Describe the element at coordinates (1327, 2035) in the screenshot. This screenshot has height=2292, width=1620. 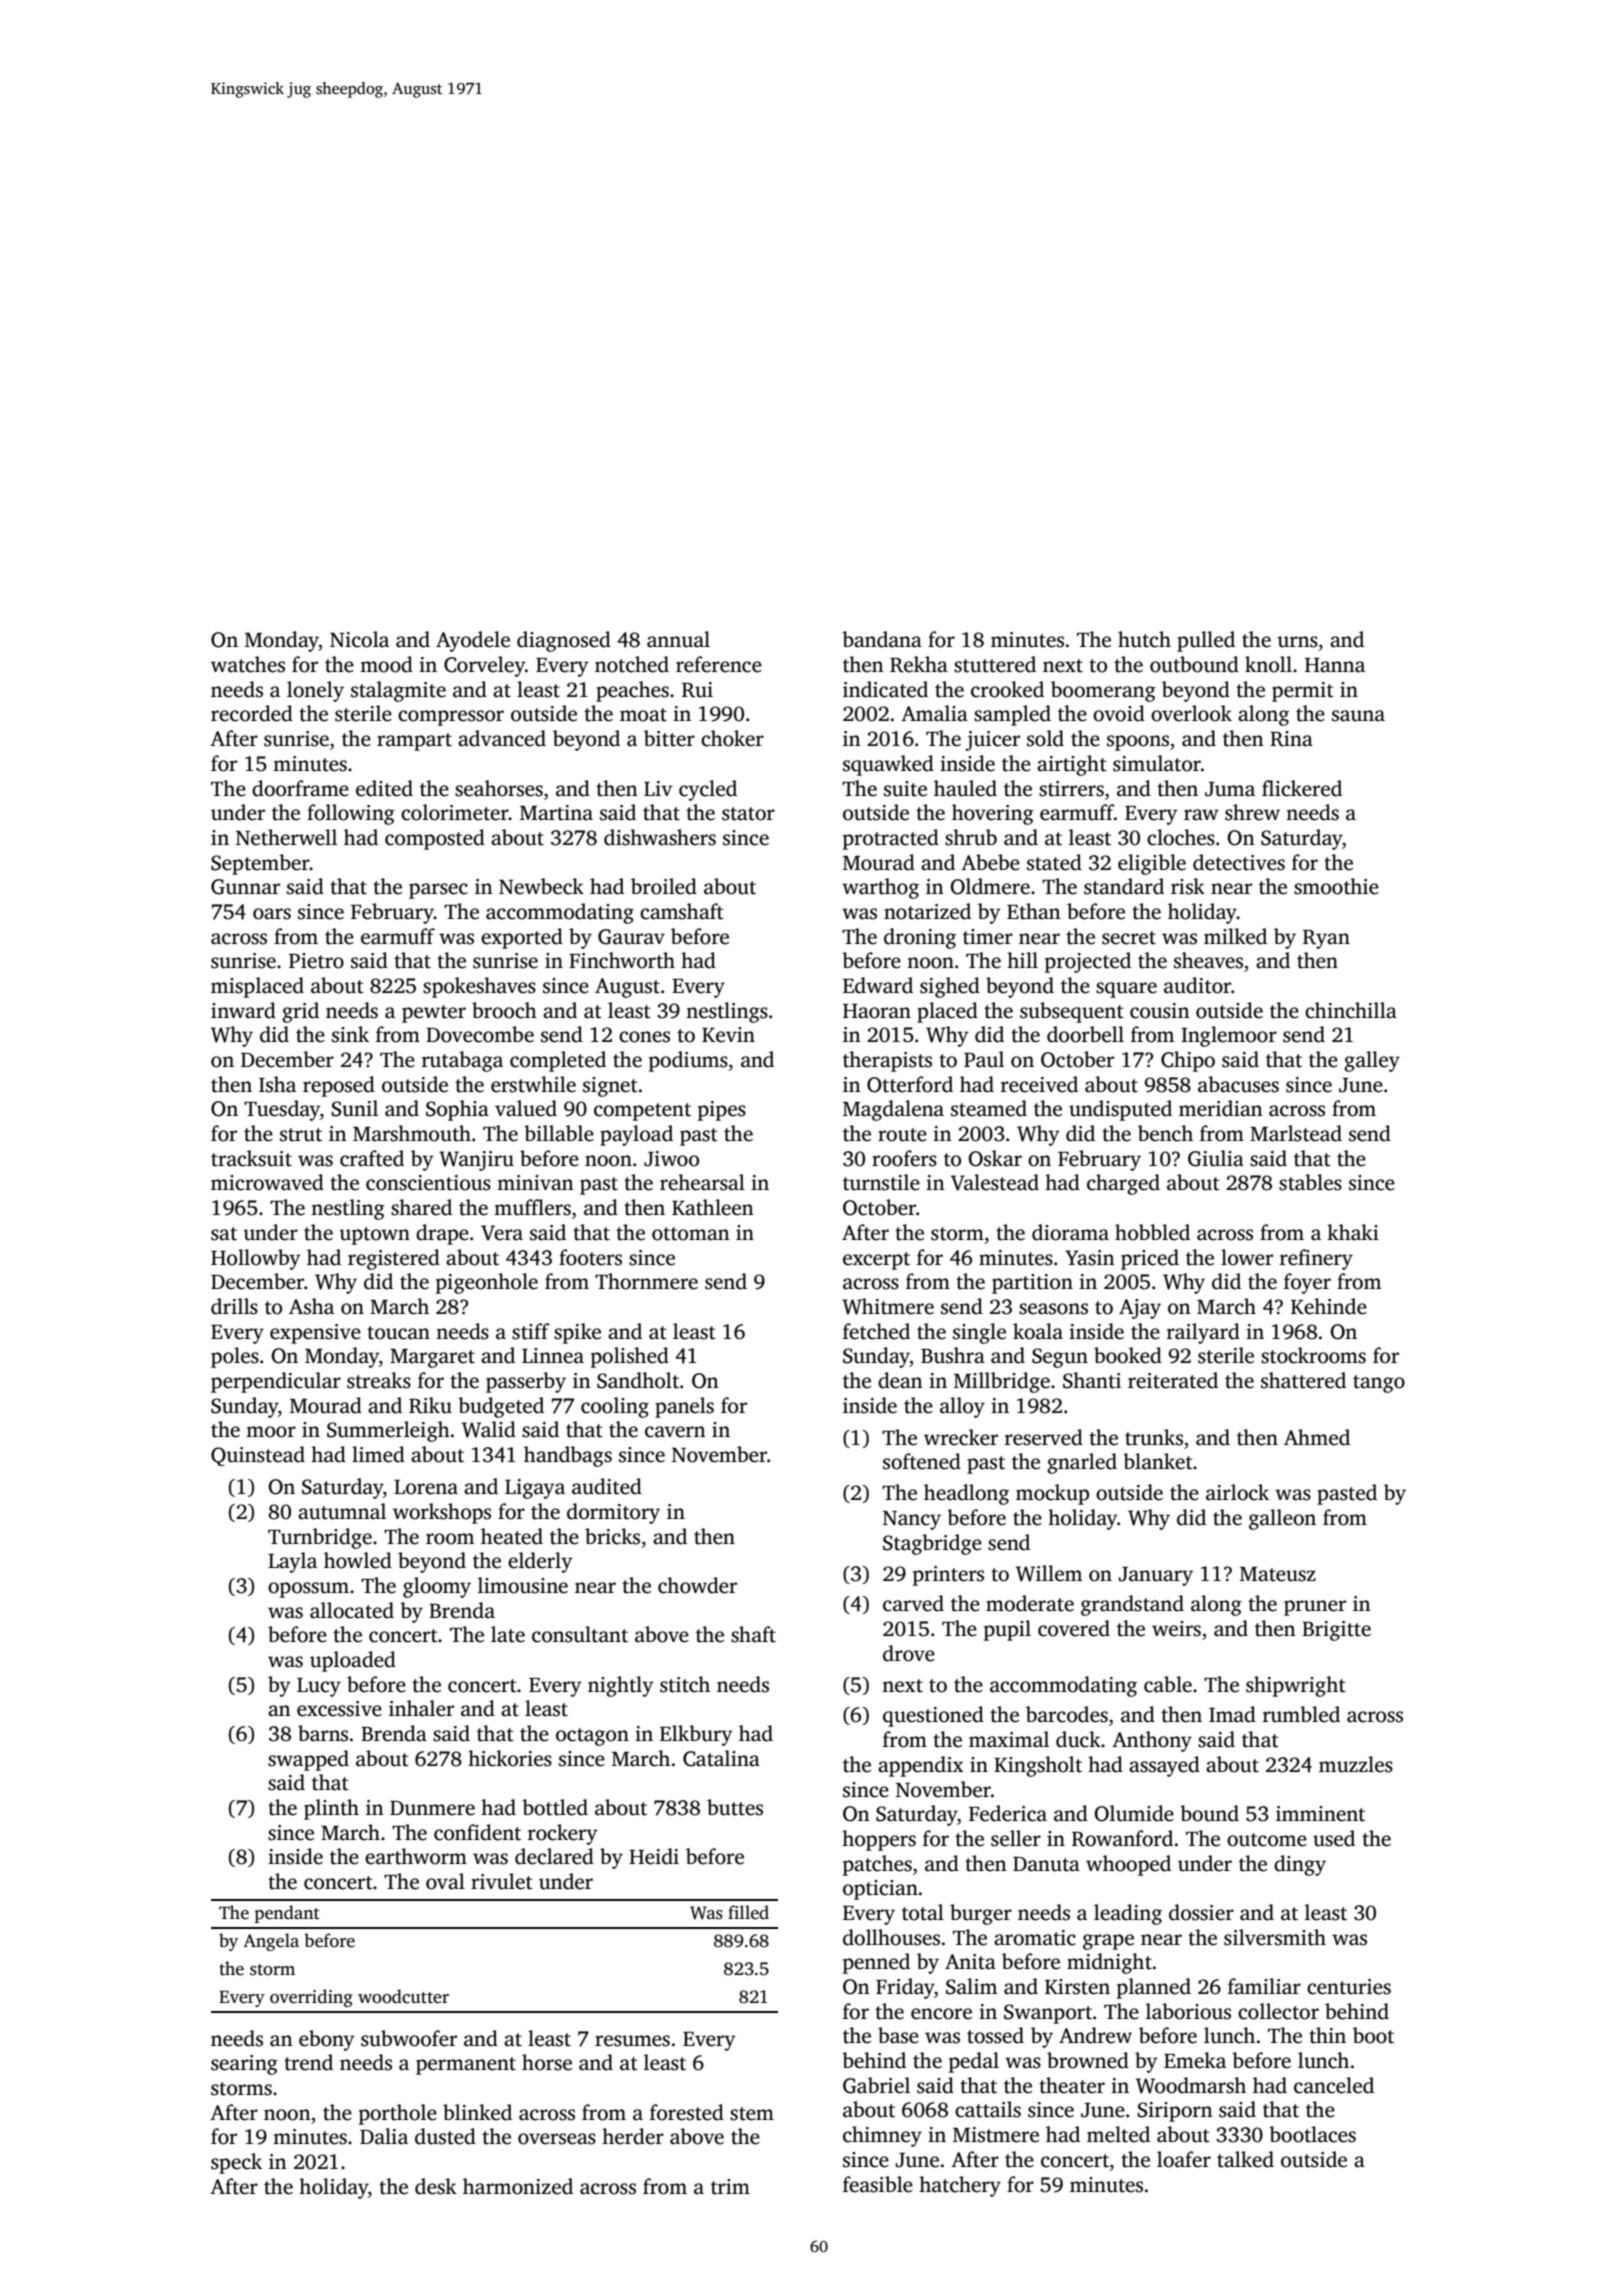
I see `thin` at that location.
